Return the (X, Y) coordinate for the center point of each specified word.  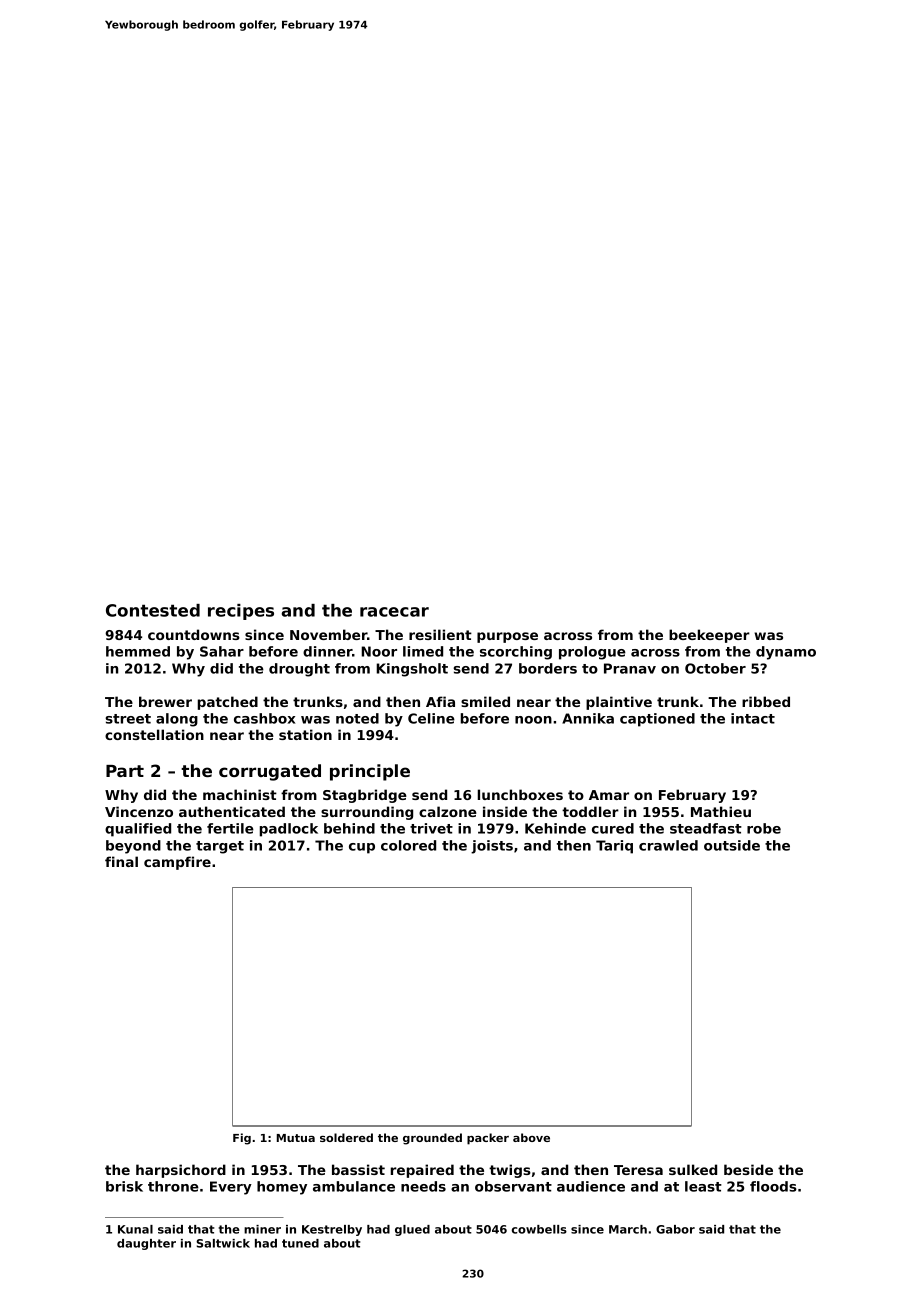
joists (492, 847)
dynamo (786, 653)
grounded (432, 1139)
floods (773, 1186)
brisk (124, 1186)
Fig (242, 1139)
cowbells (539, 1229)
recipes (241, 612)
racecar (394, 612)
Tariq (614, 847)
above (531, 1137)
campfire (177, 863)
